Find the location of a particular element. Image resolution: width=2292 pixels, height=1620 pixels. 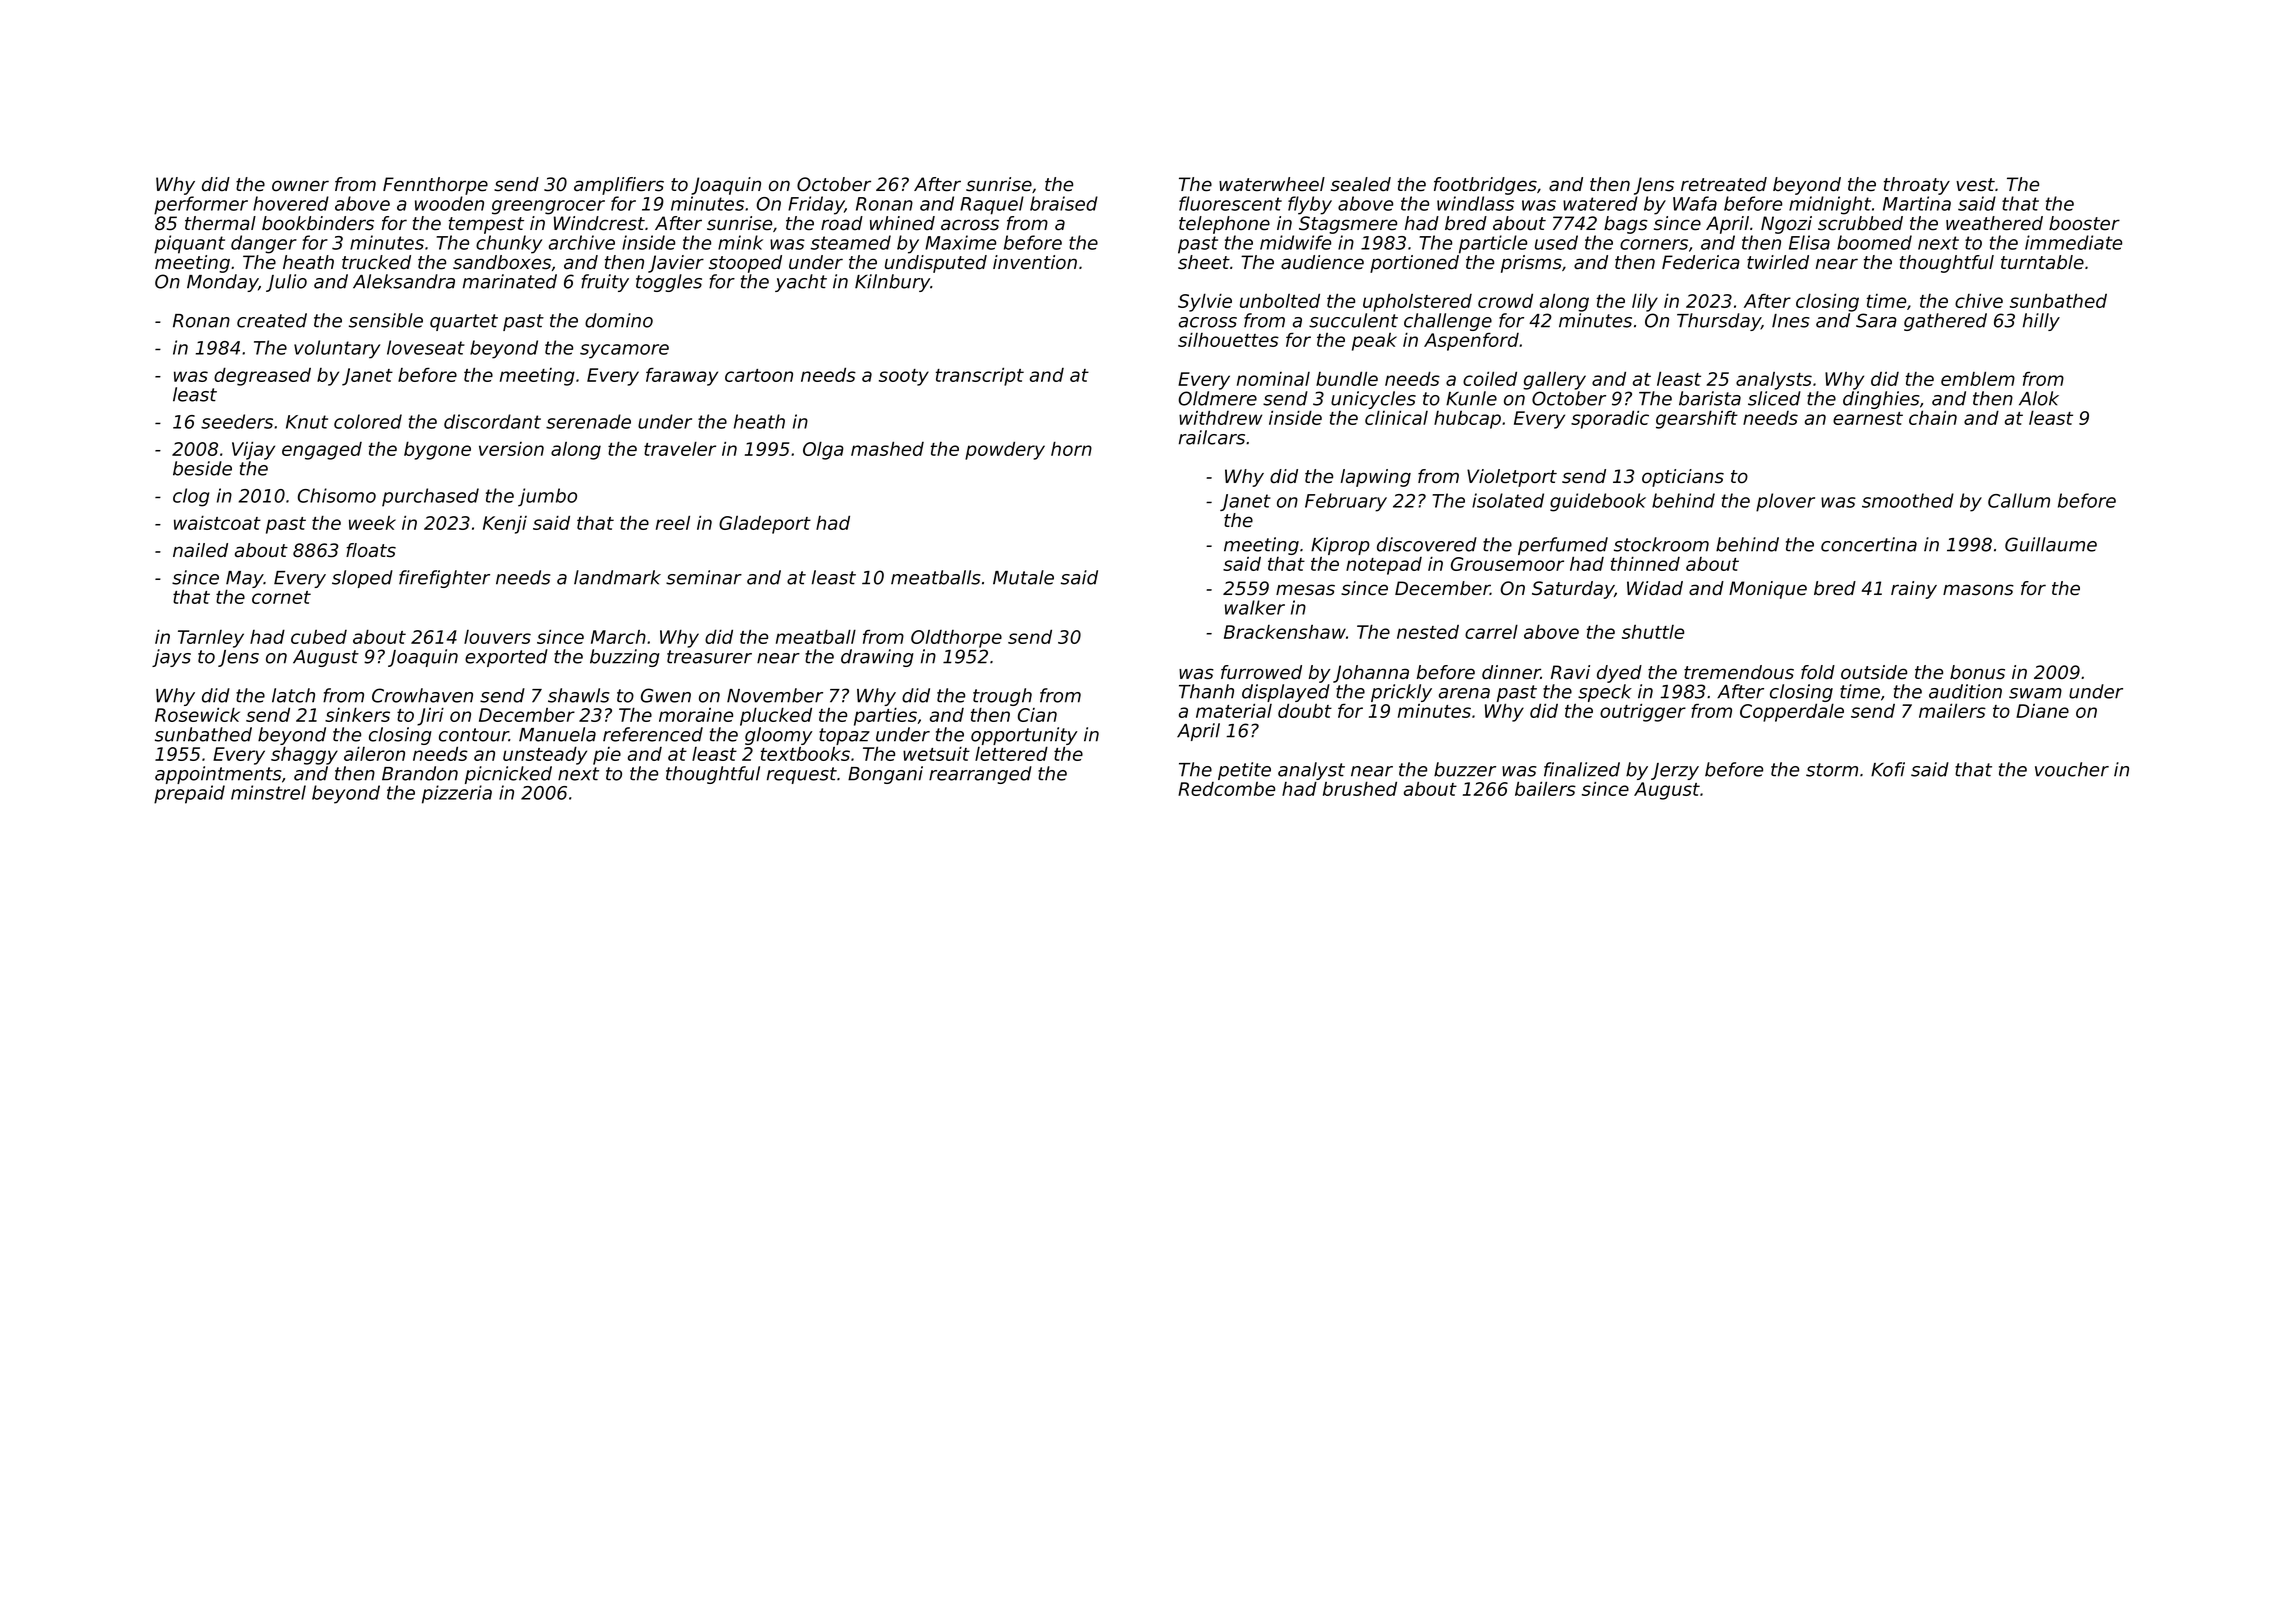

shaggy is located at coordinates (304, 756).
